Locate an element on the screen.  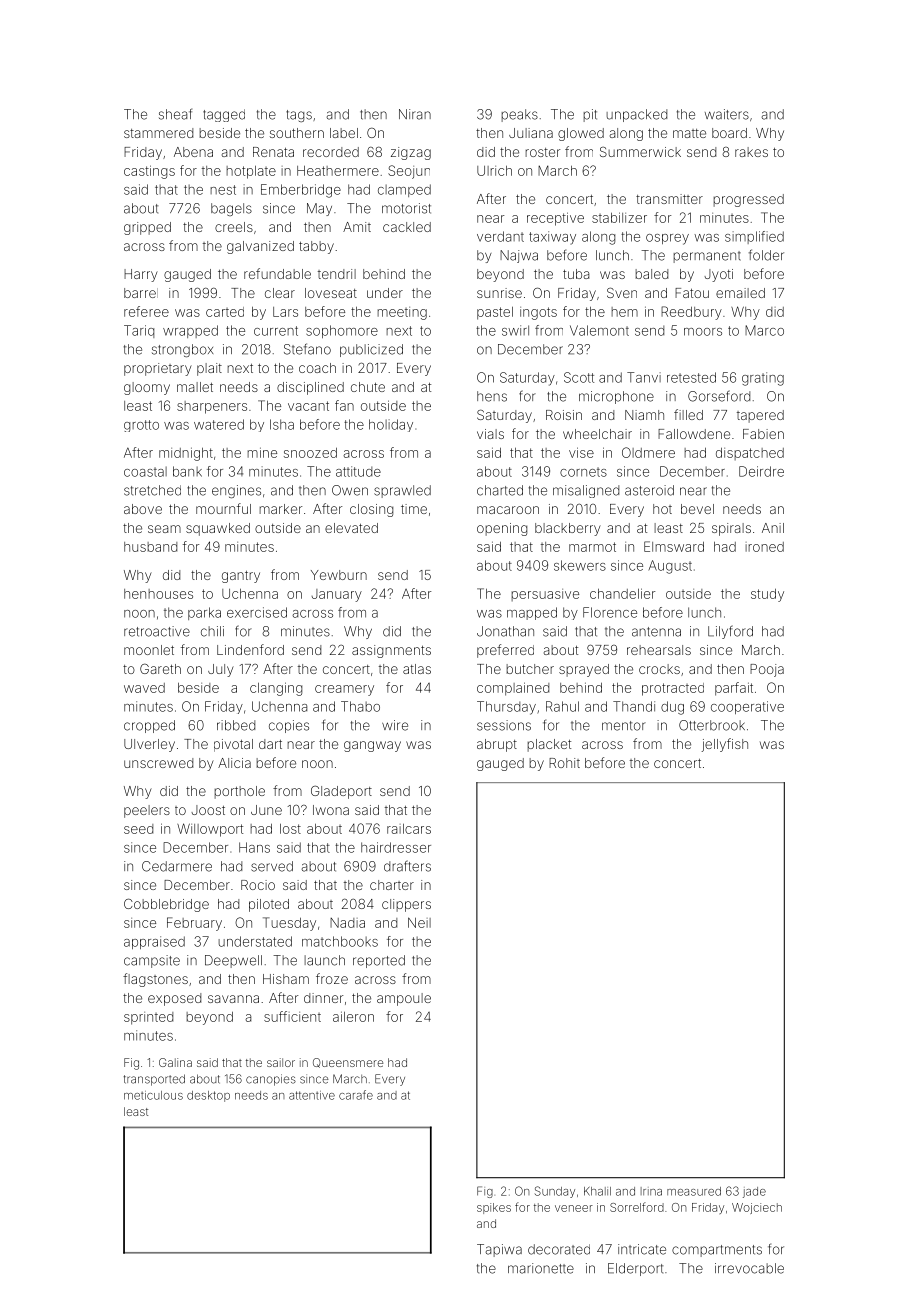
lost is located at coordinates (290, 829).
